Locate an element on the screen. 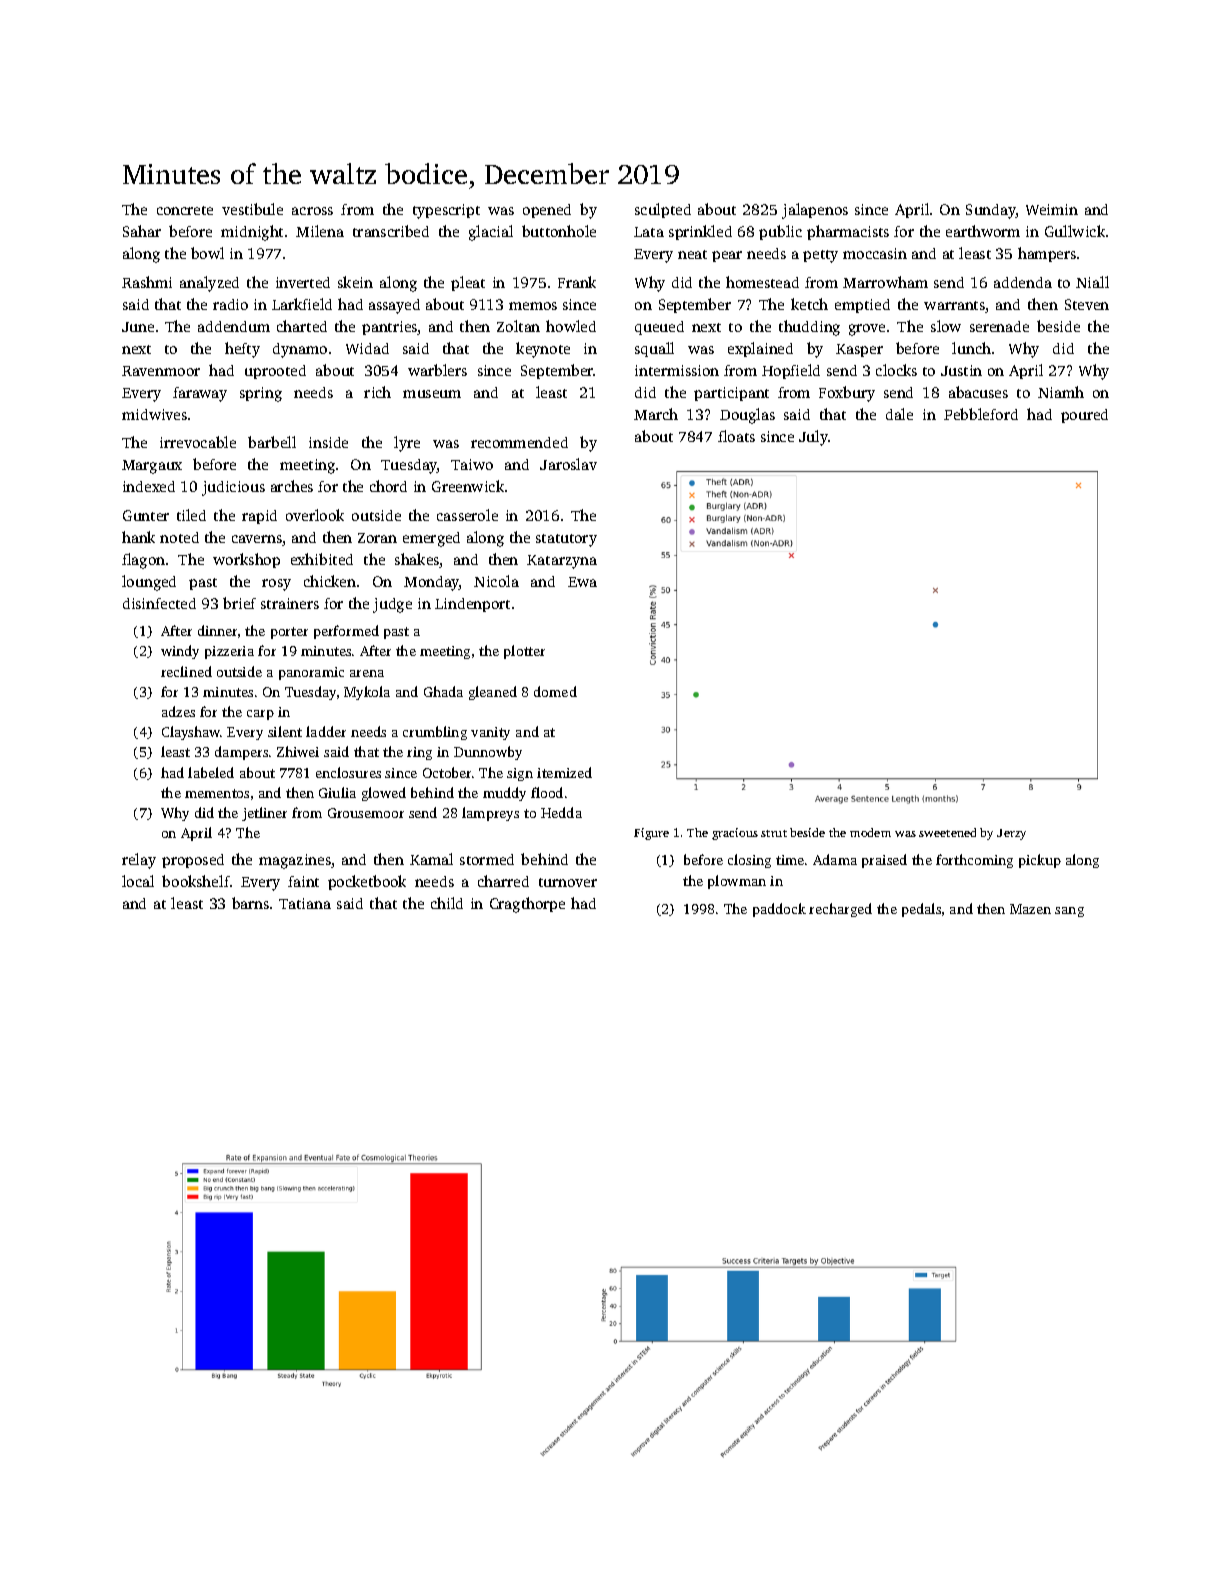 The width and height of the screenshot is (1232, 1594). floats is located at coordinates (736, 436).
